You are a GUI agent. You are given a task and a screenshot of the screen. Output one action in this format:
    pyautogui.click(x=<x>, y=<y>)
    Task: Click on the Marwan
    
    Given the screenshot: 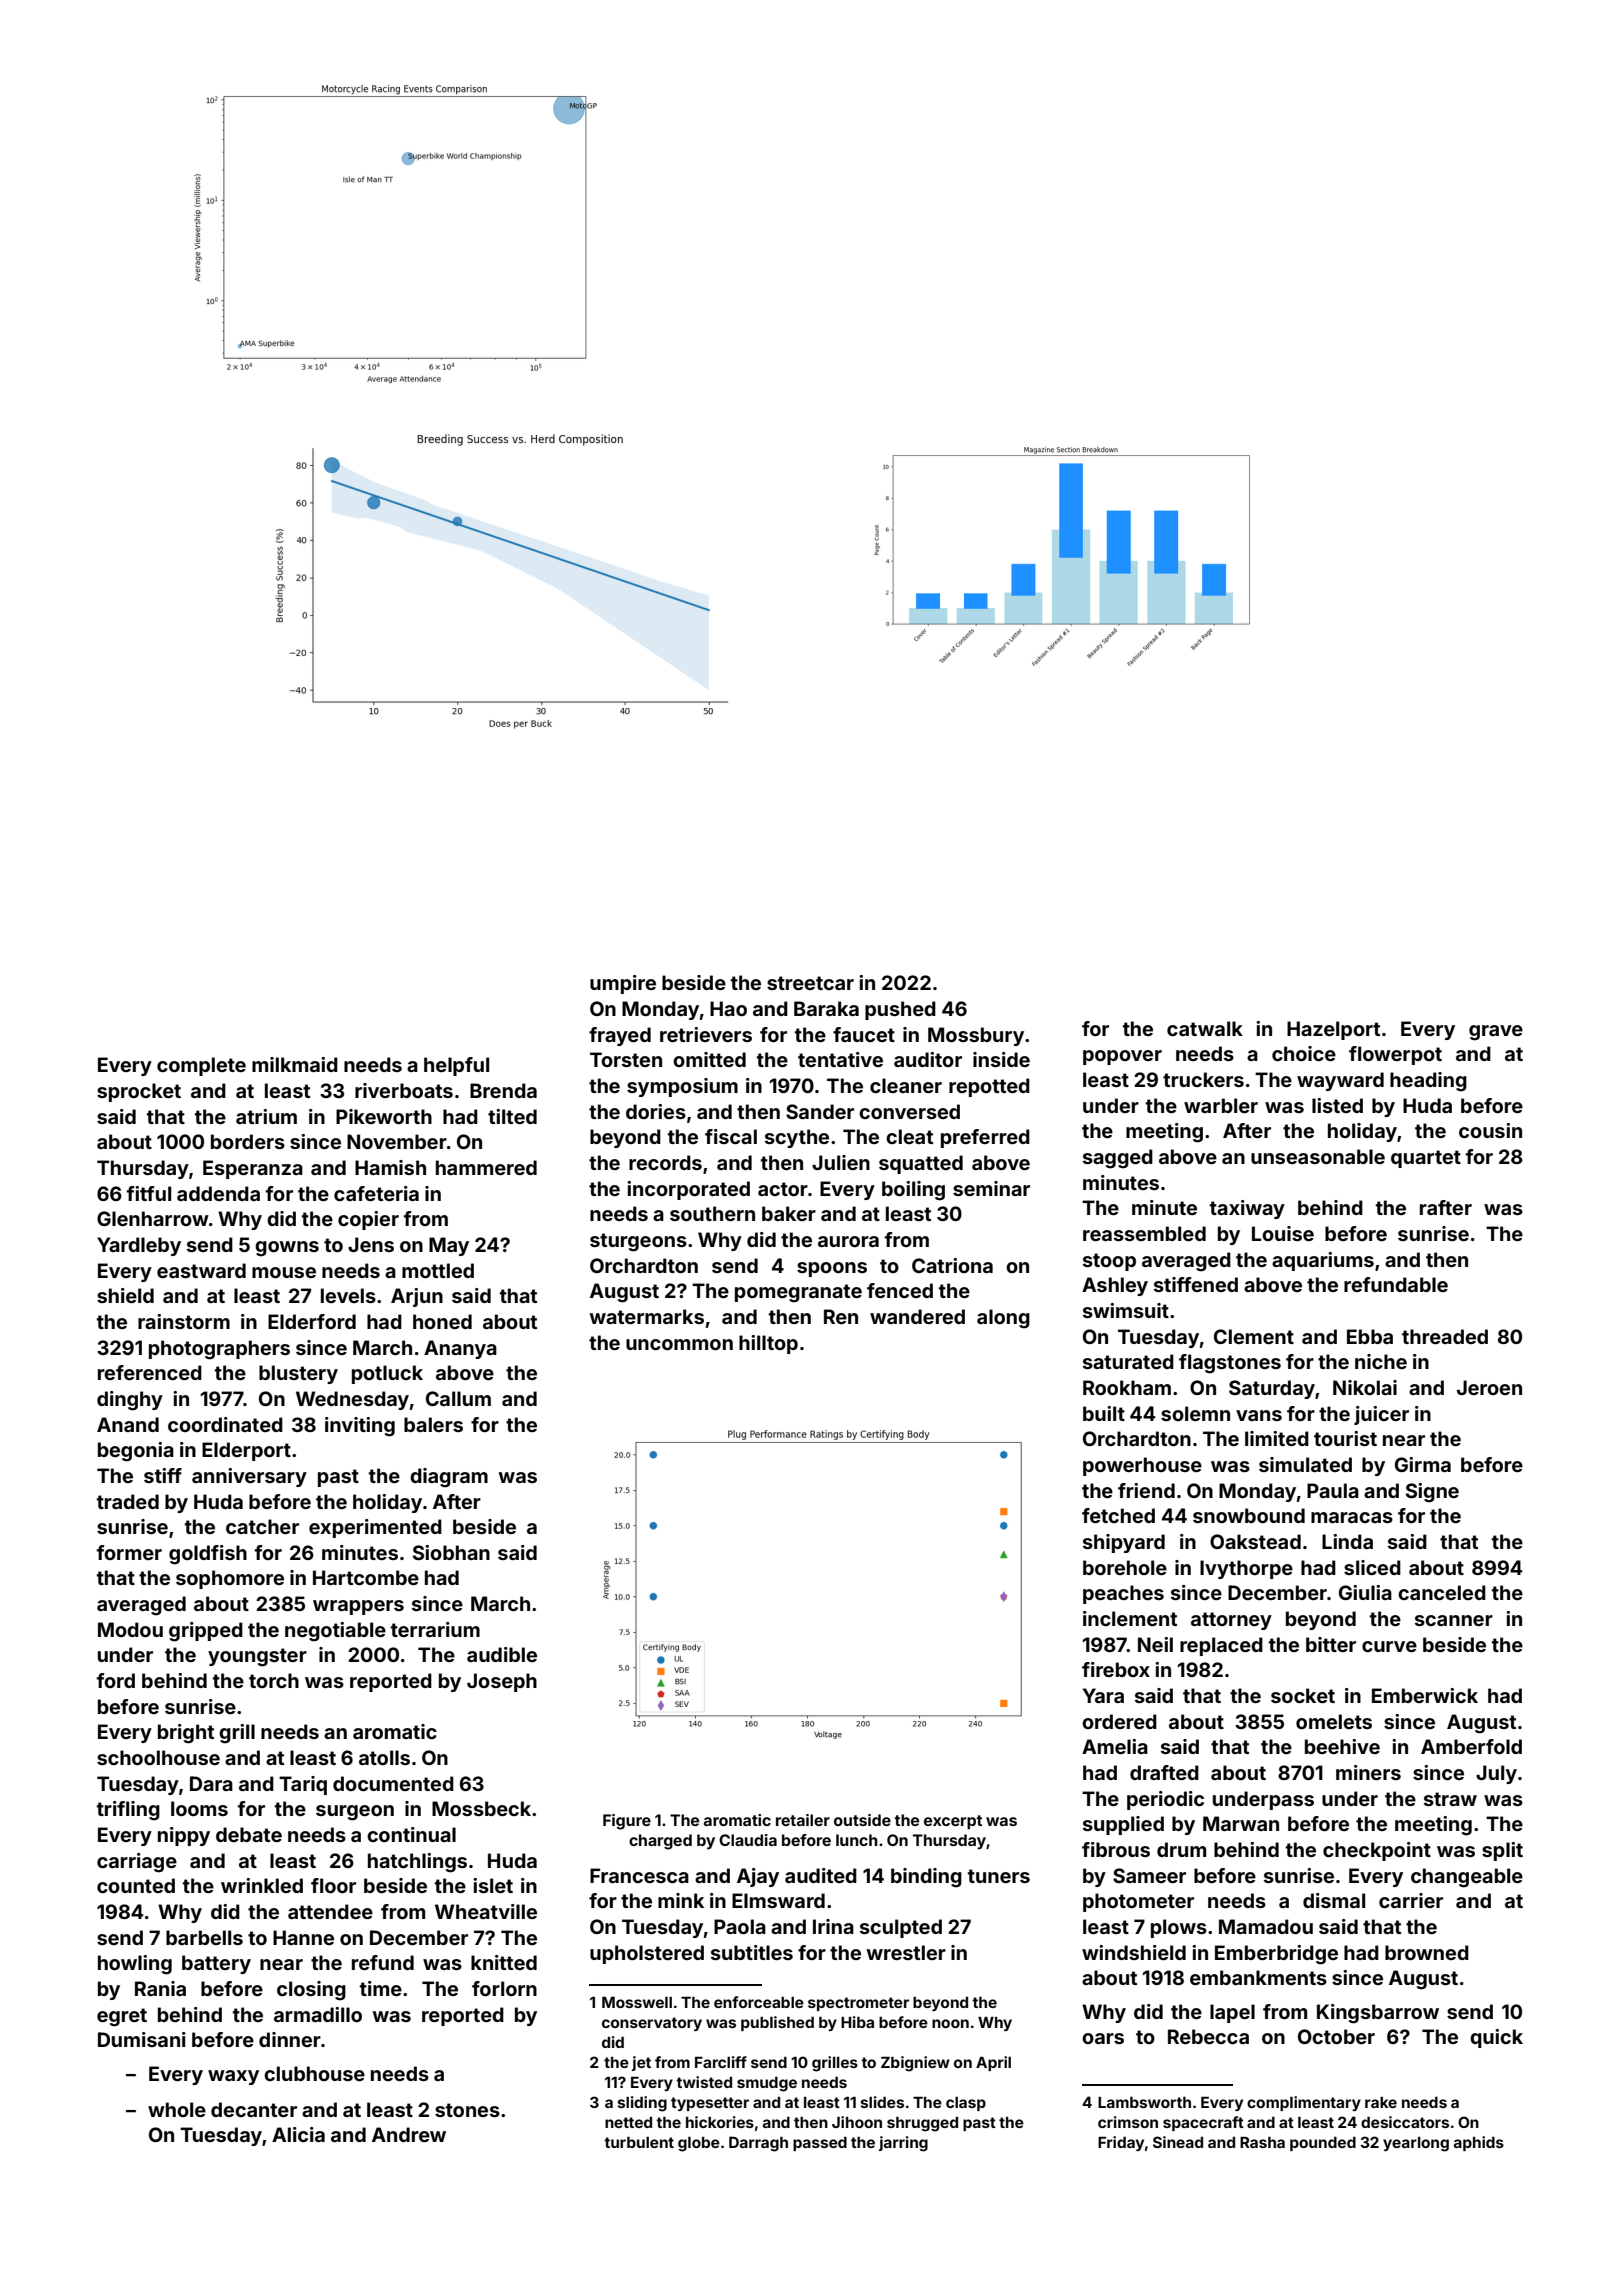 What is the action you would take?
    pyautogui.click(x=1241, y=1823)
